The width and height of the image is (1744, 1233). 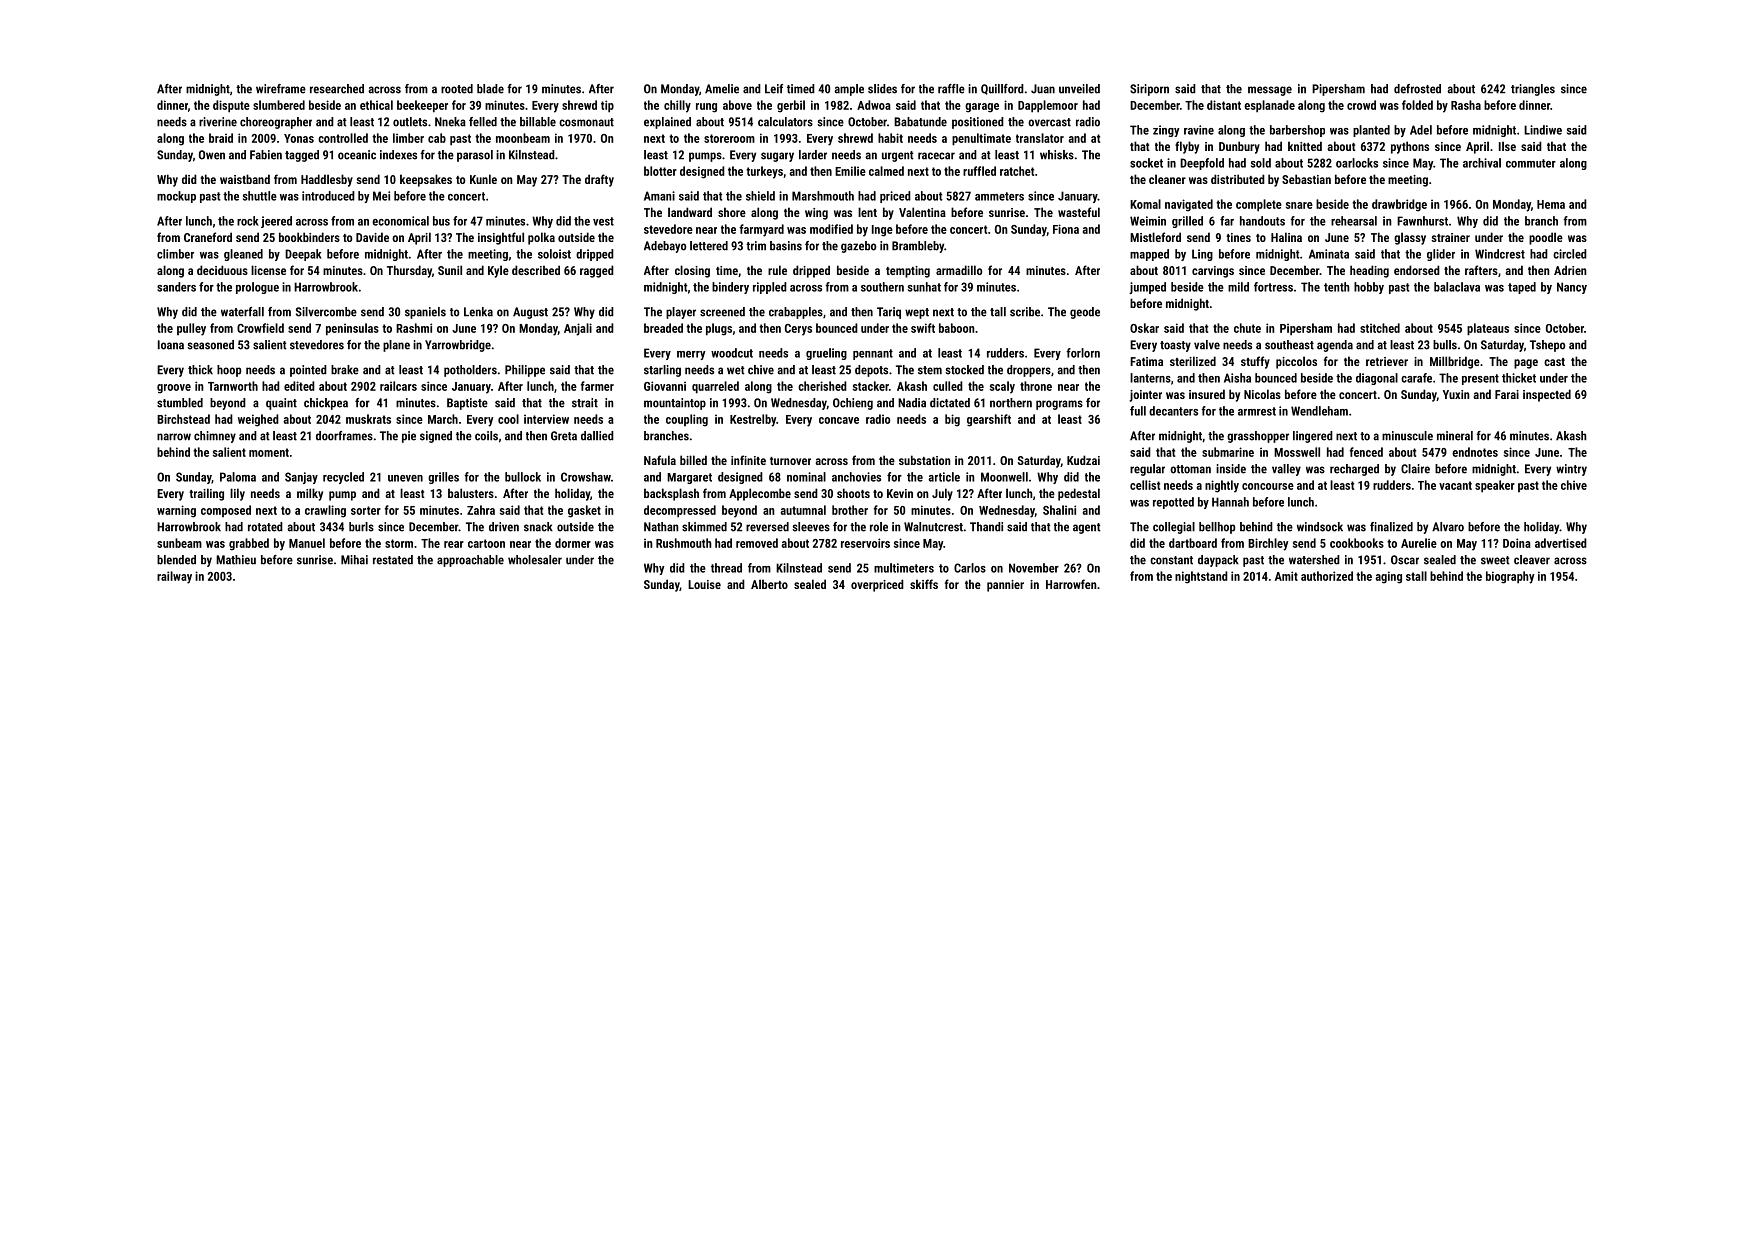 I want to click on Juan, so click(x=1043, y=89).
